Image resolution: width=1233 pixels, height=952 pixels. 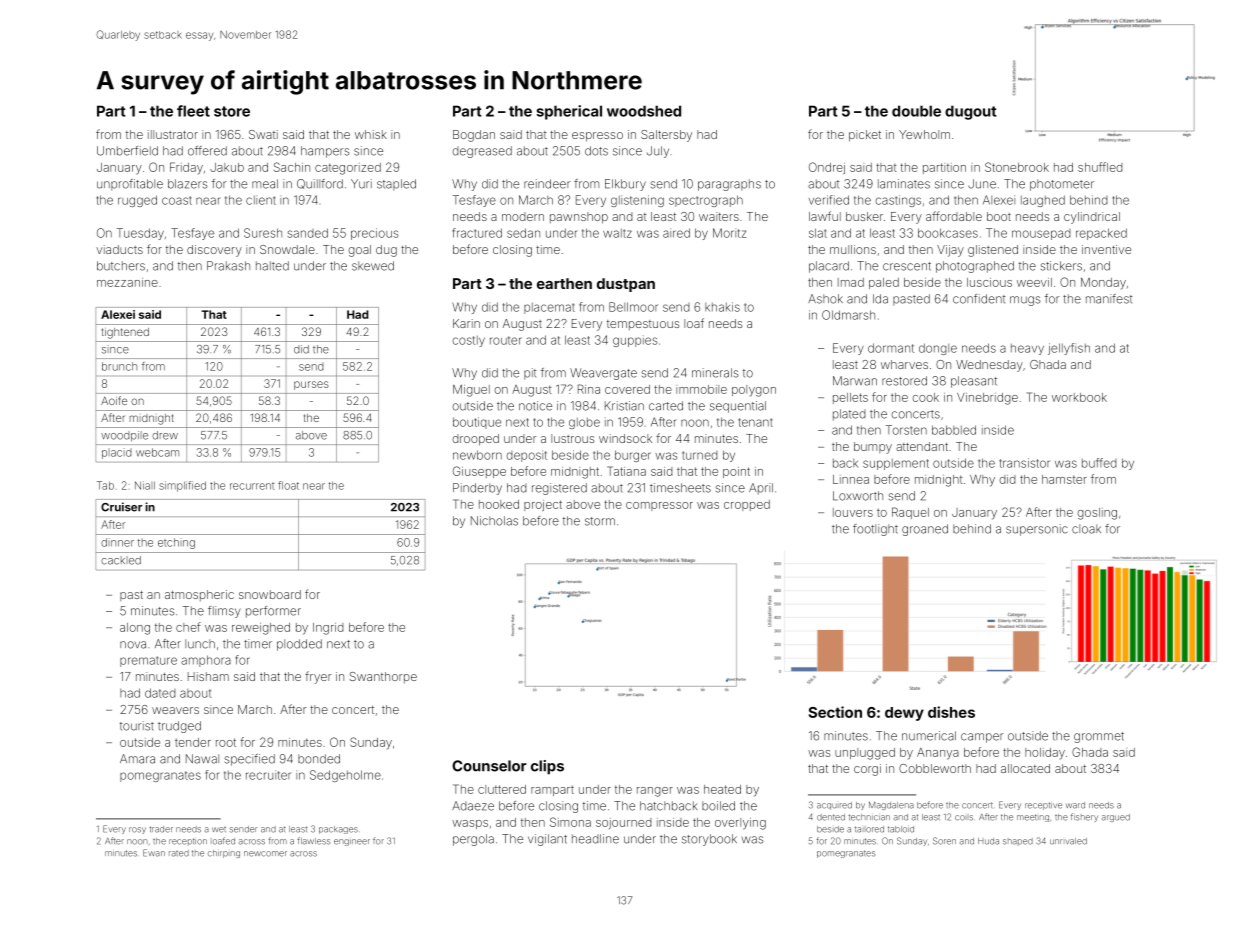 What do you see at coordinates (625, 438) in the screenshot?
I see `windsock` at bounding box center [625, 438].
